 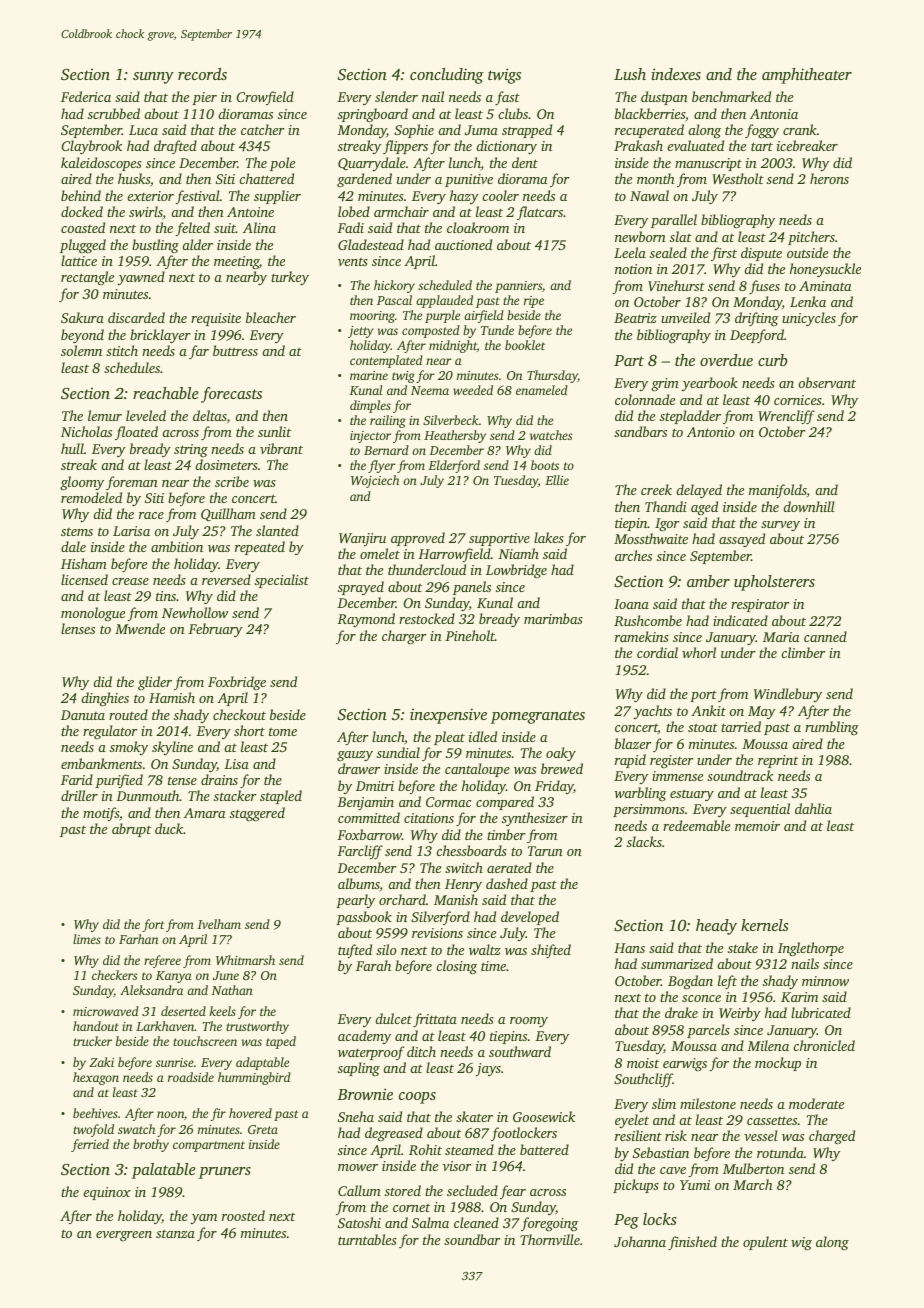 What do you see at coordinates (225, 1173) in the document?
I see `pruners` at bounding box center [225, 1173].
